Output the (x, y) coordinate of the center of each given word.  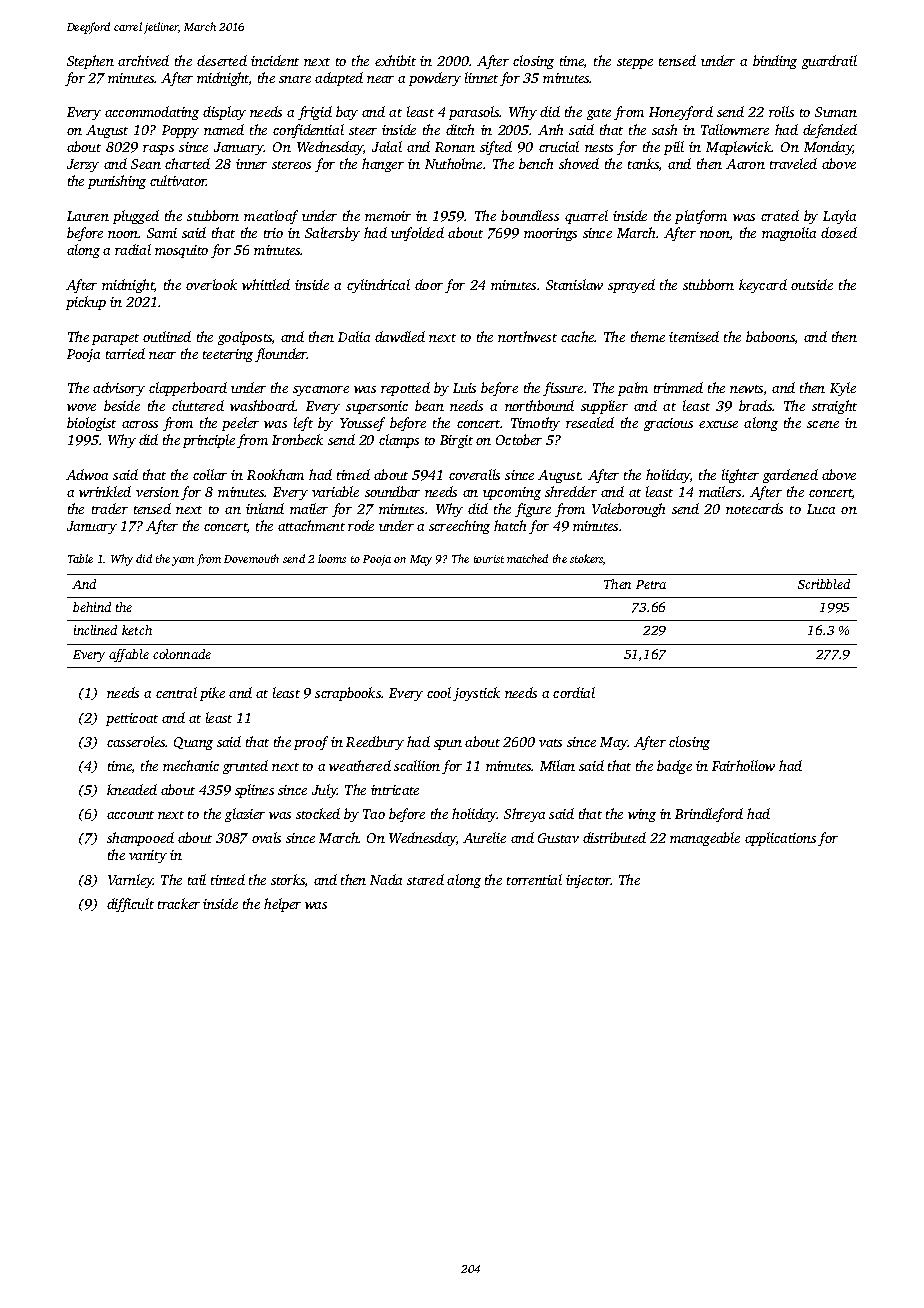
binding (775, 62)
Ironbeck (297, 439)
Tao (374, 814)
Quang (193, 743)
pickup (86, 303)
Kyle (843, 389)
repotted (405, 389)
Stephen (90, 62)
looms (332, 558)
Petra (651, 584)
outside (812, 284)
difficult (130, 905)
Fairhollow (743, 765)
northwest (527, 336)
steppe (635, 63)
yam (183, 561)
